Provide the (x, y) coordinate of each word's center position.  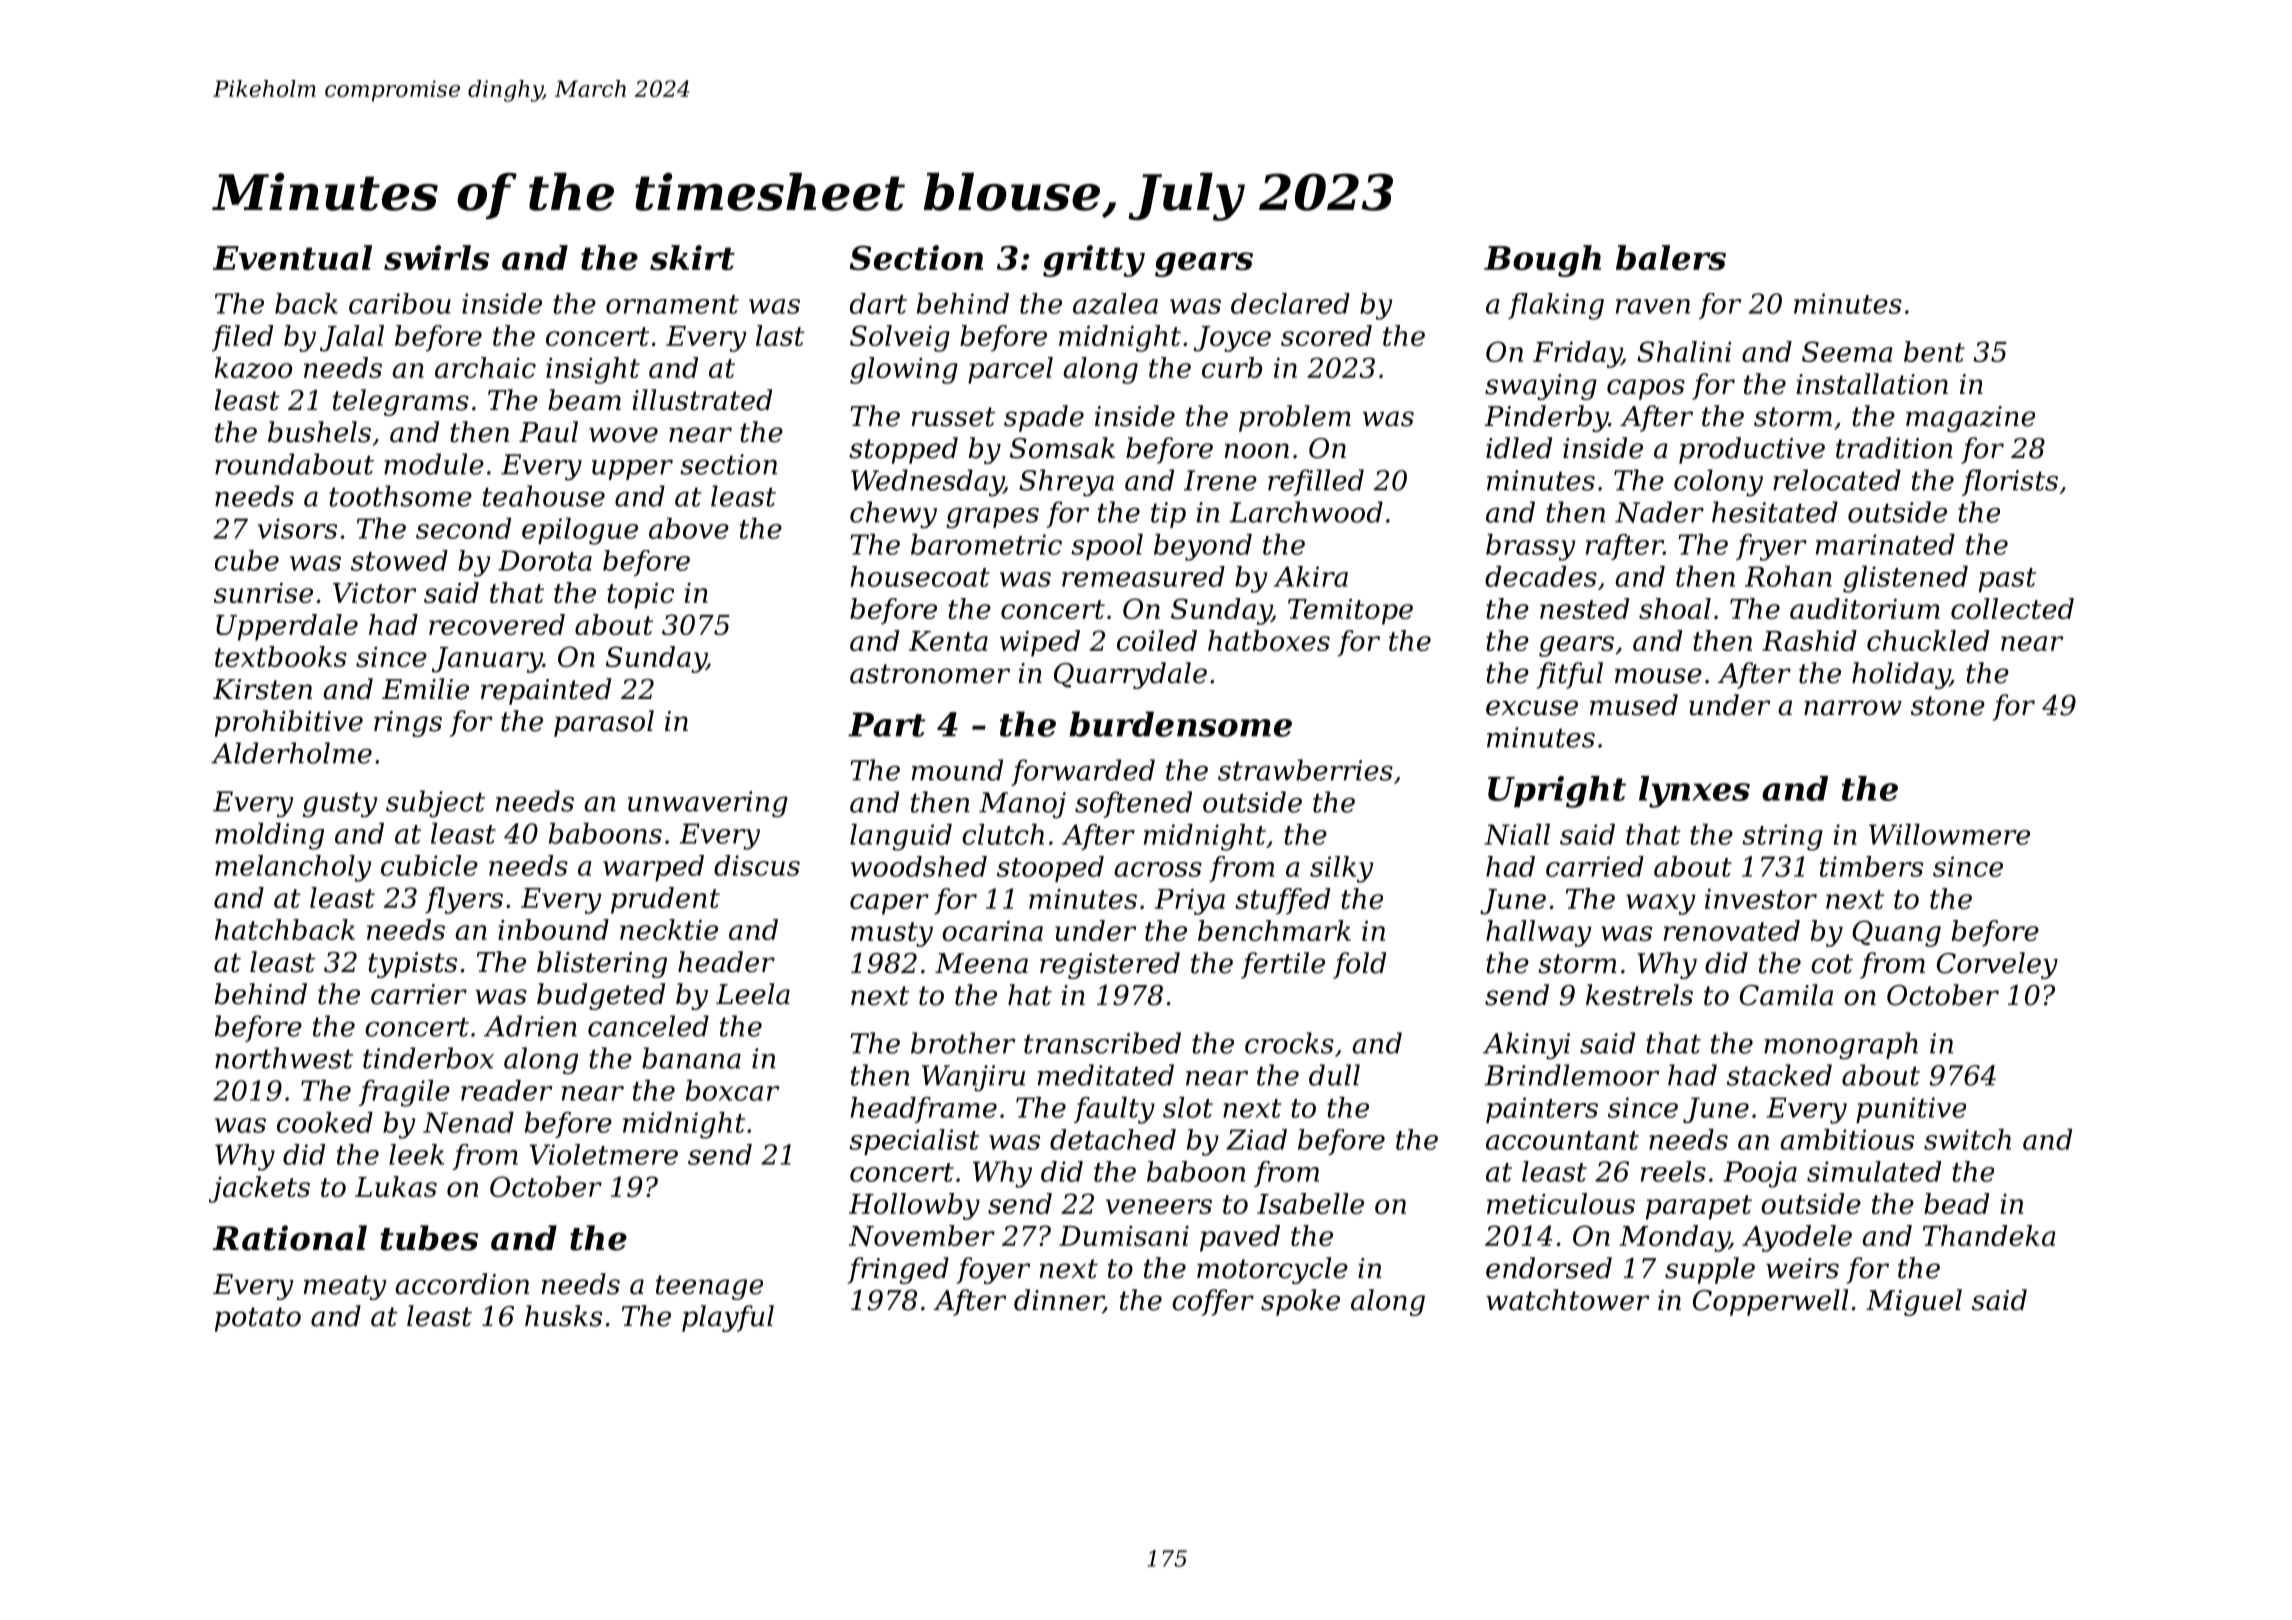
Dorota (545, 560)
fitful (1570, 675)
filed (242, 338)
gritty (1094, 261)
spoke (1300, 1302)
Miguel (1914, 1302)
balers (1671, 257)
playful (728, 1318)
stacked (1779, 1075)
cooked (325, 1122)
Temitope (1350, 612)
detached (1113, 1139)
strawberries (1305, 770)
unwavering (708, 804)
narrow (1853, 708)
